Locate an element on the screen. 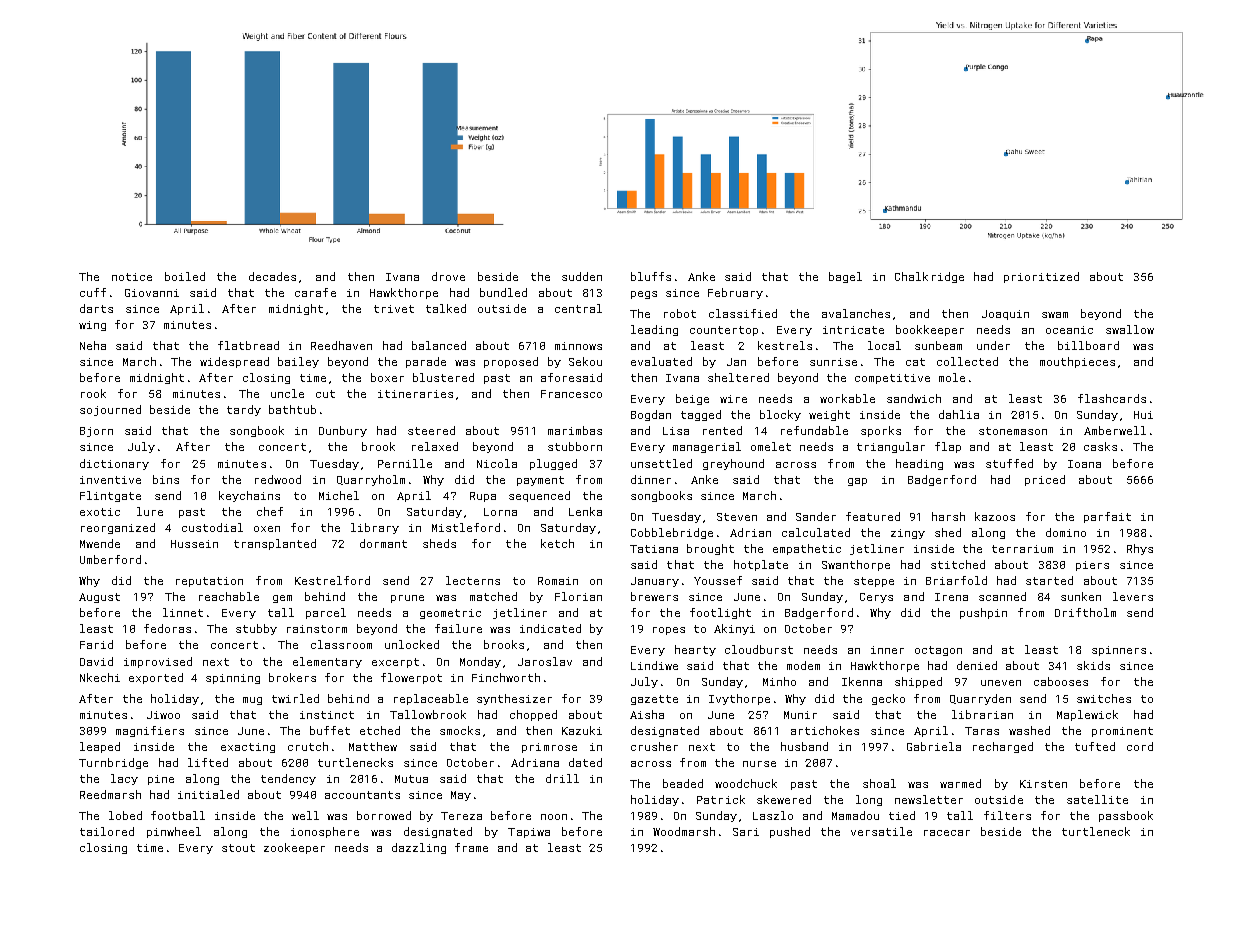  lecterns is located at coordinates (473, 580).
